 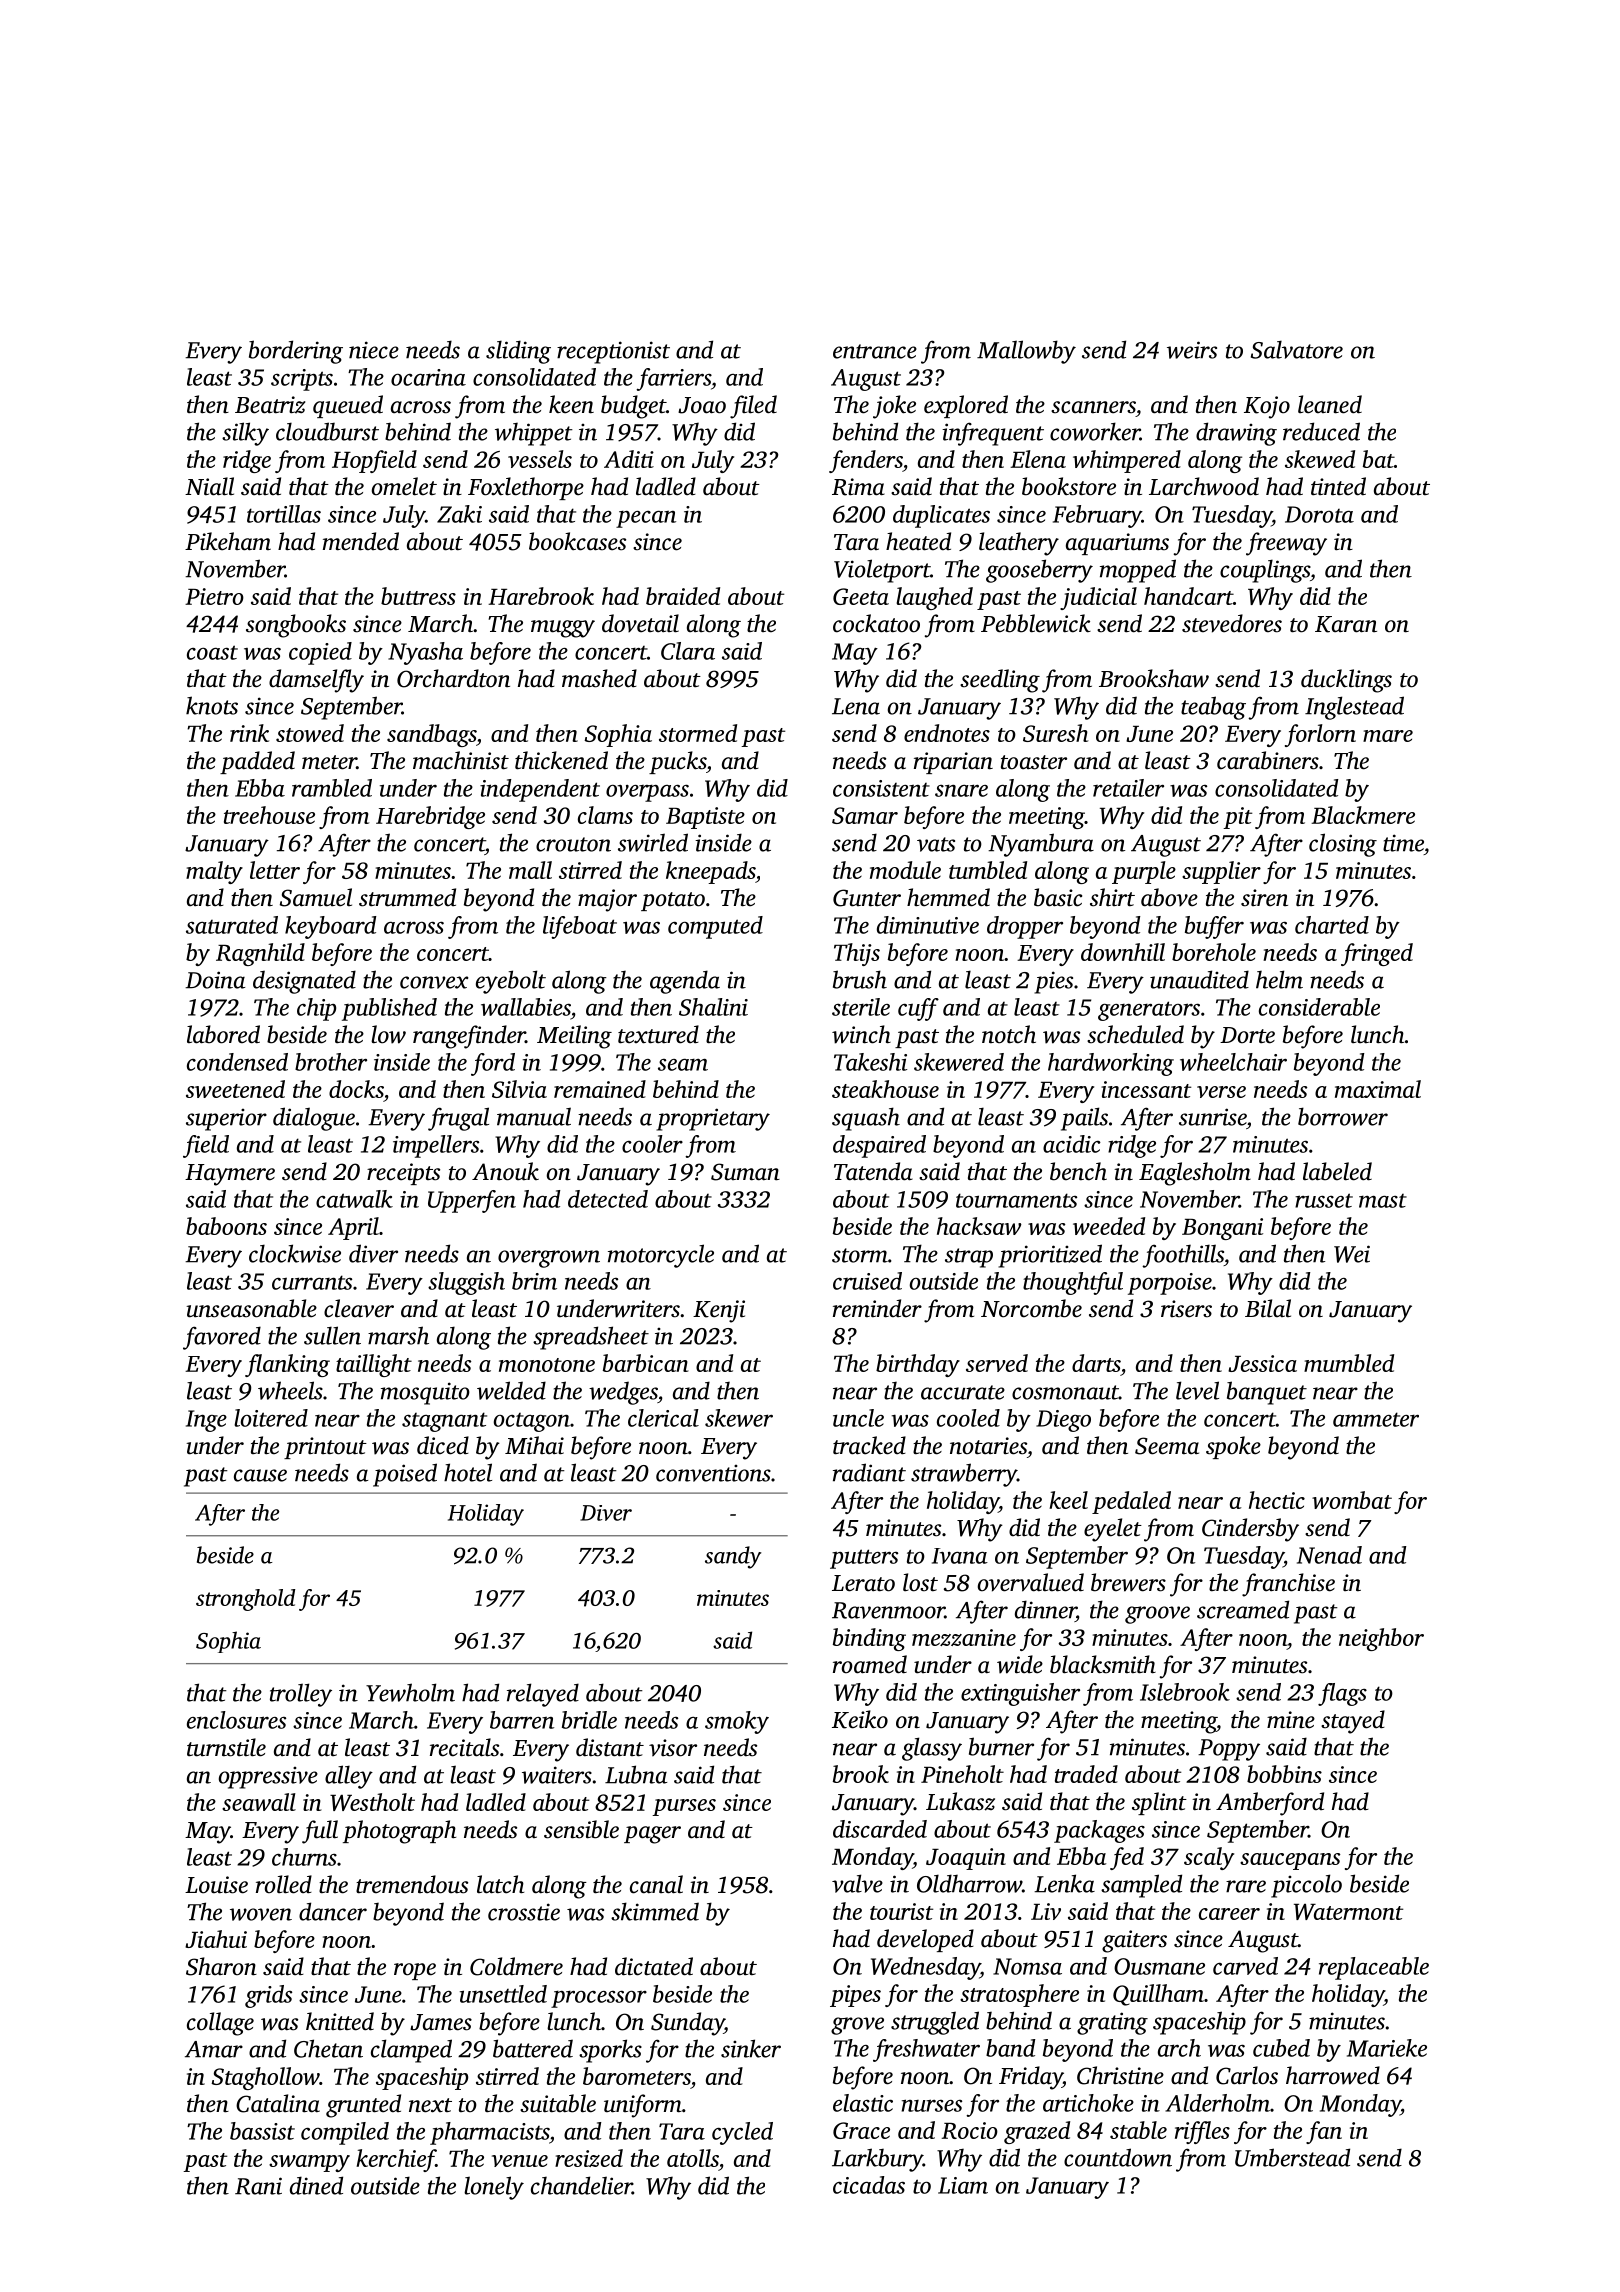 What do you see at coordinates (468, 1472) in the page?
I see `hotel` at bounding box center [468, 1472].
